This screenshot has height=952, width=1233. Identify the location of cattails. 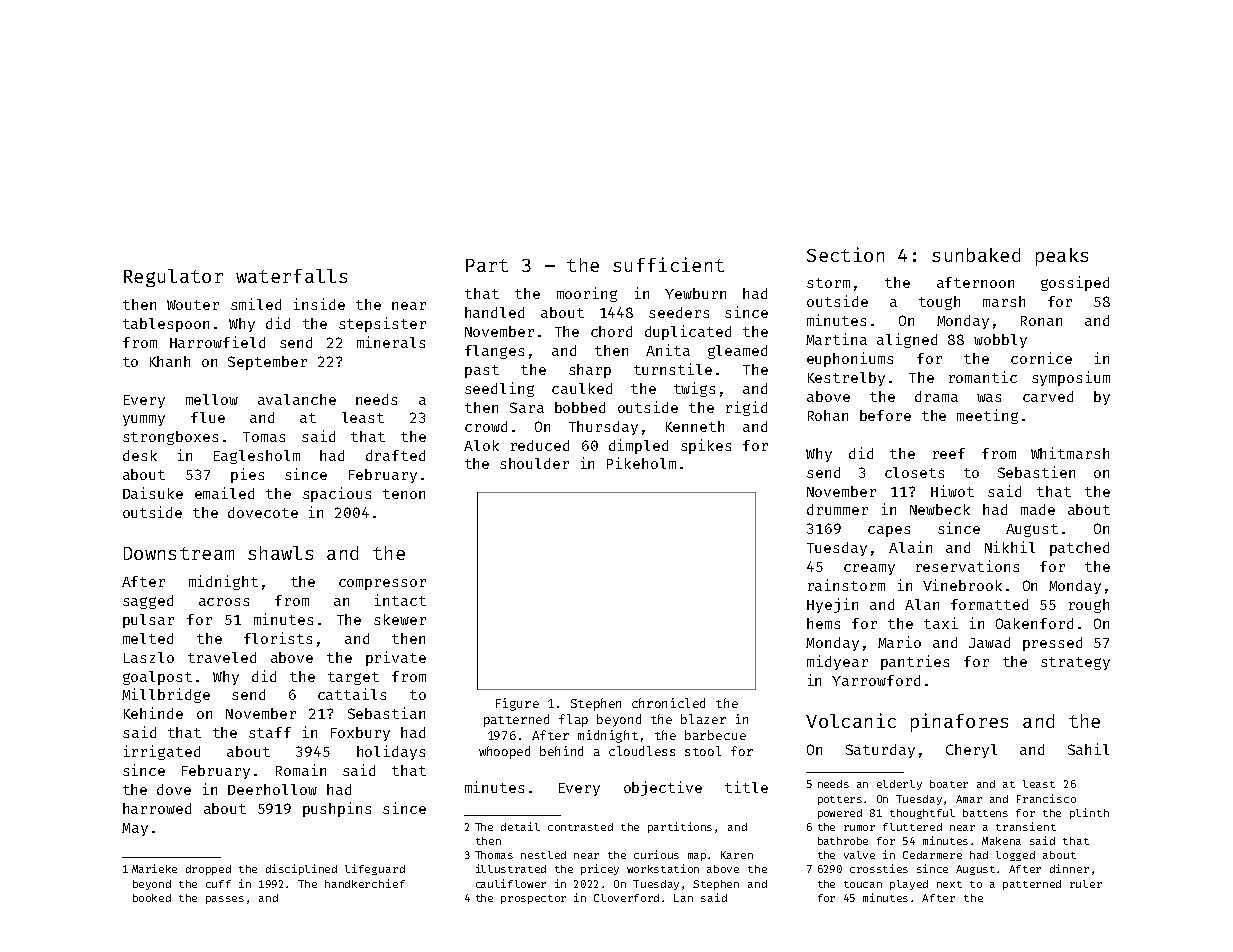
(352, 694).
